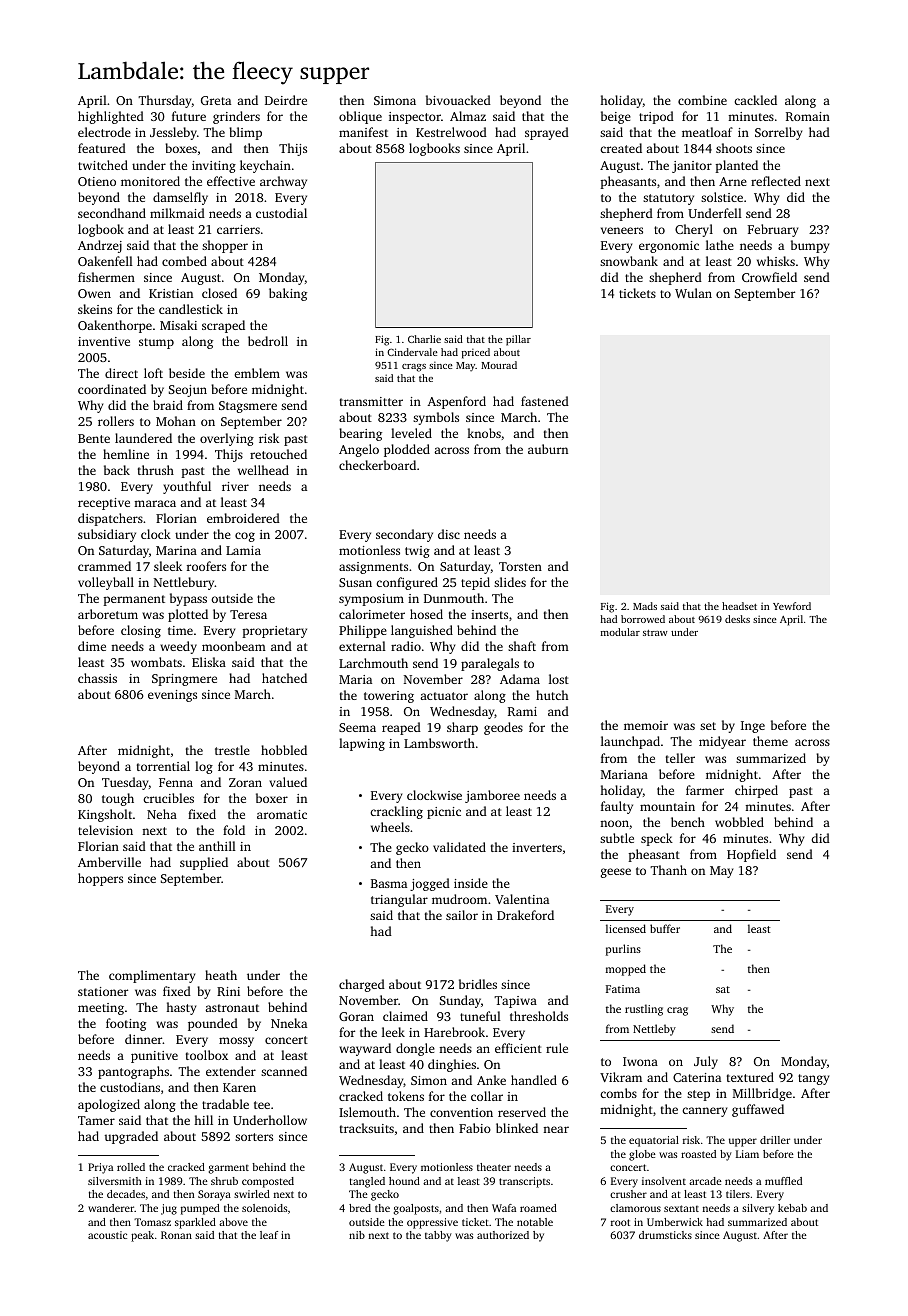  I want to click on skeins, so click(95, 309).
